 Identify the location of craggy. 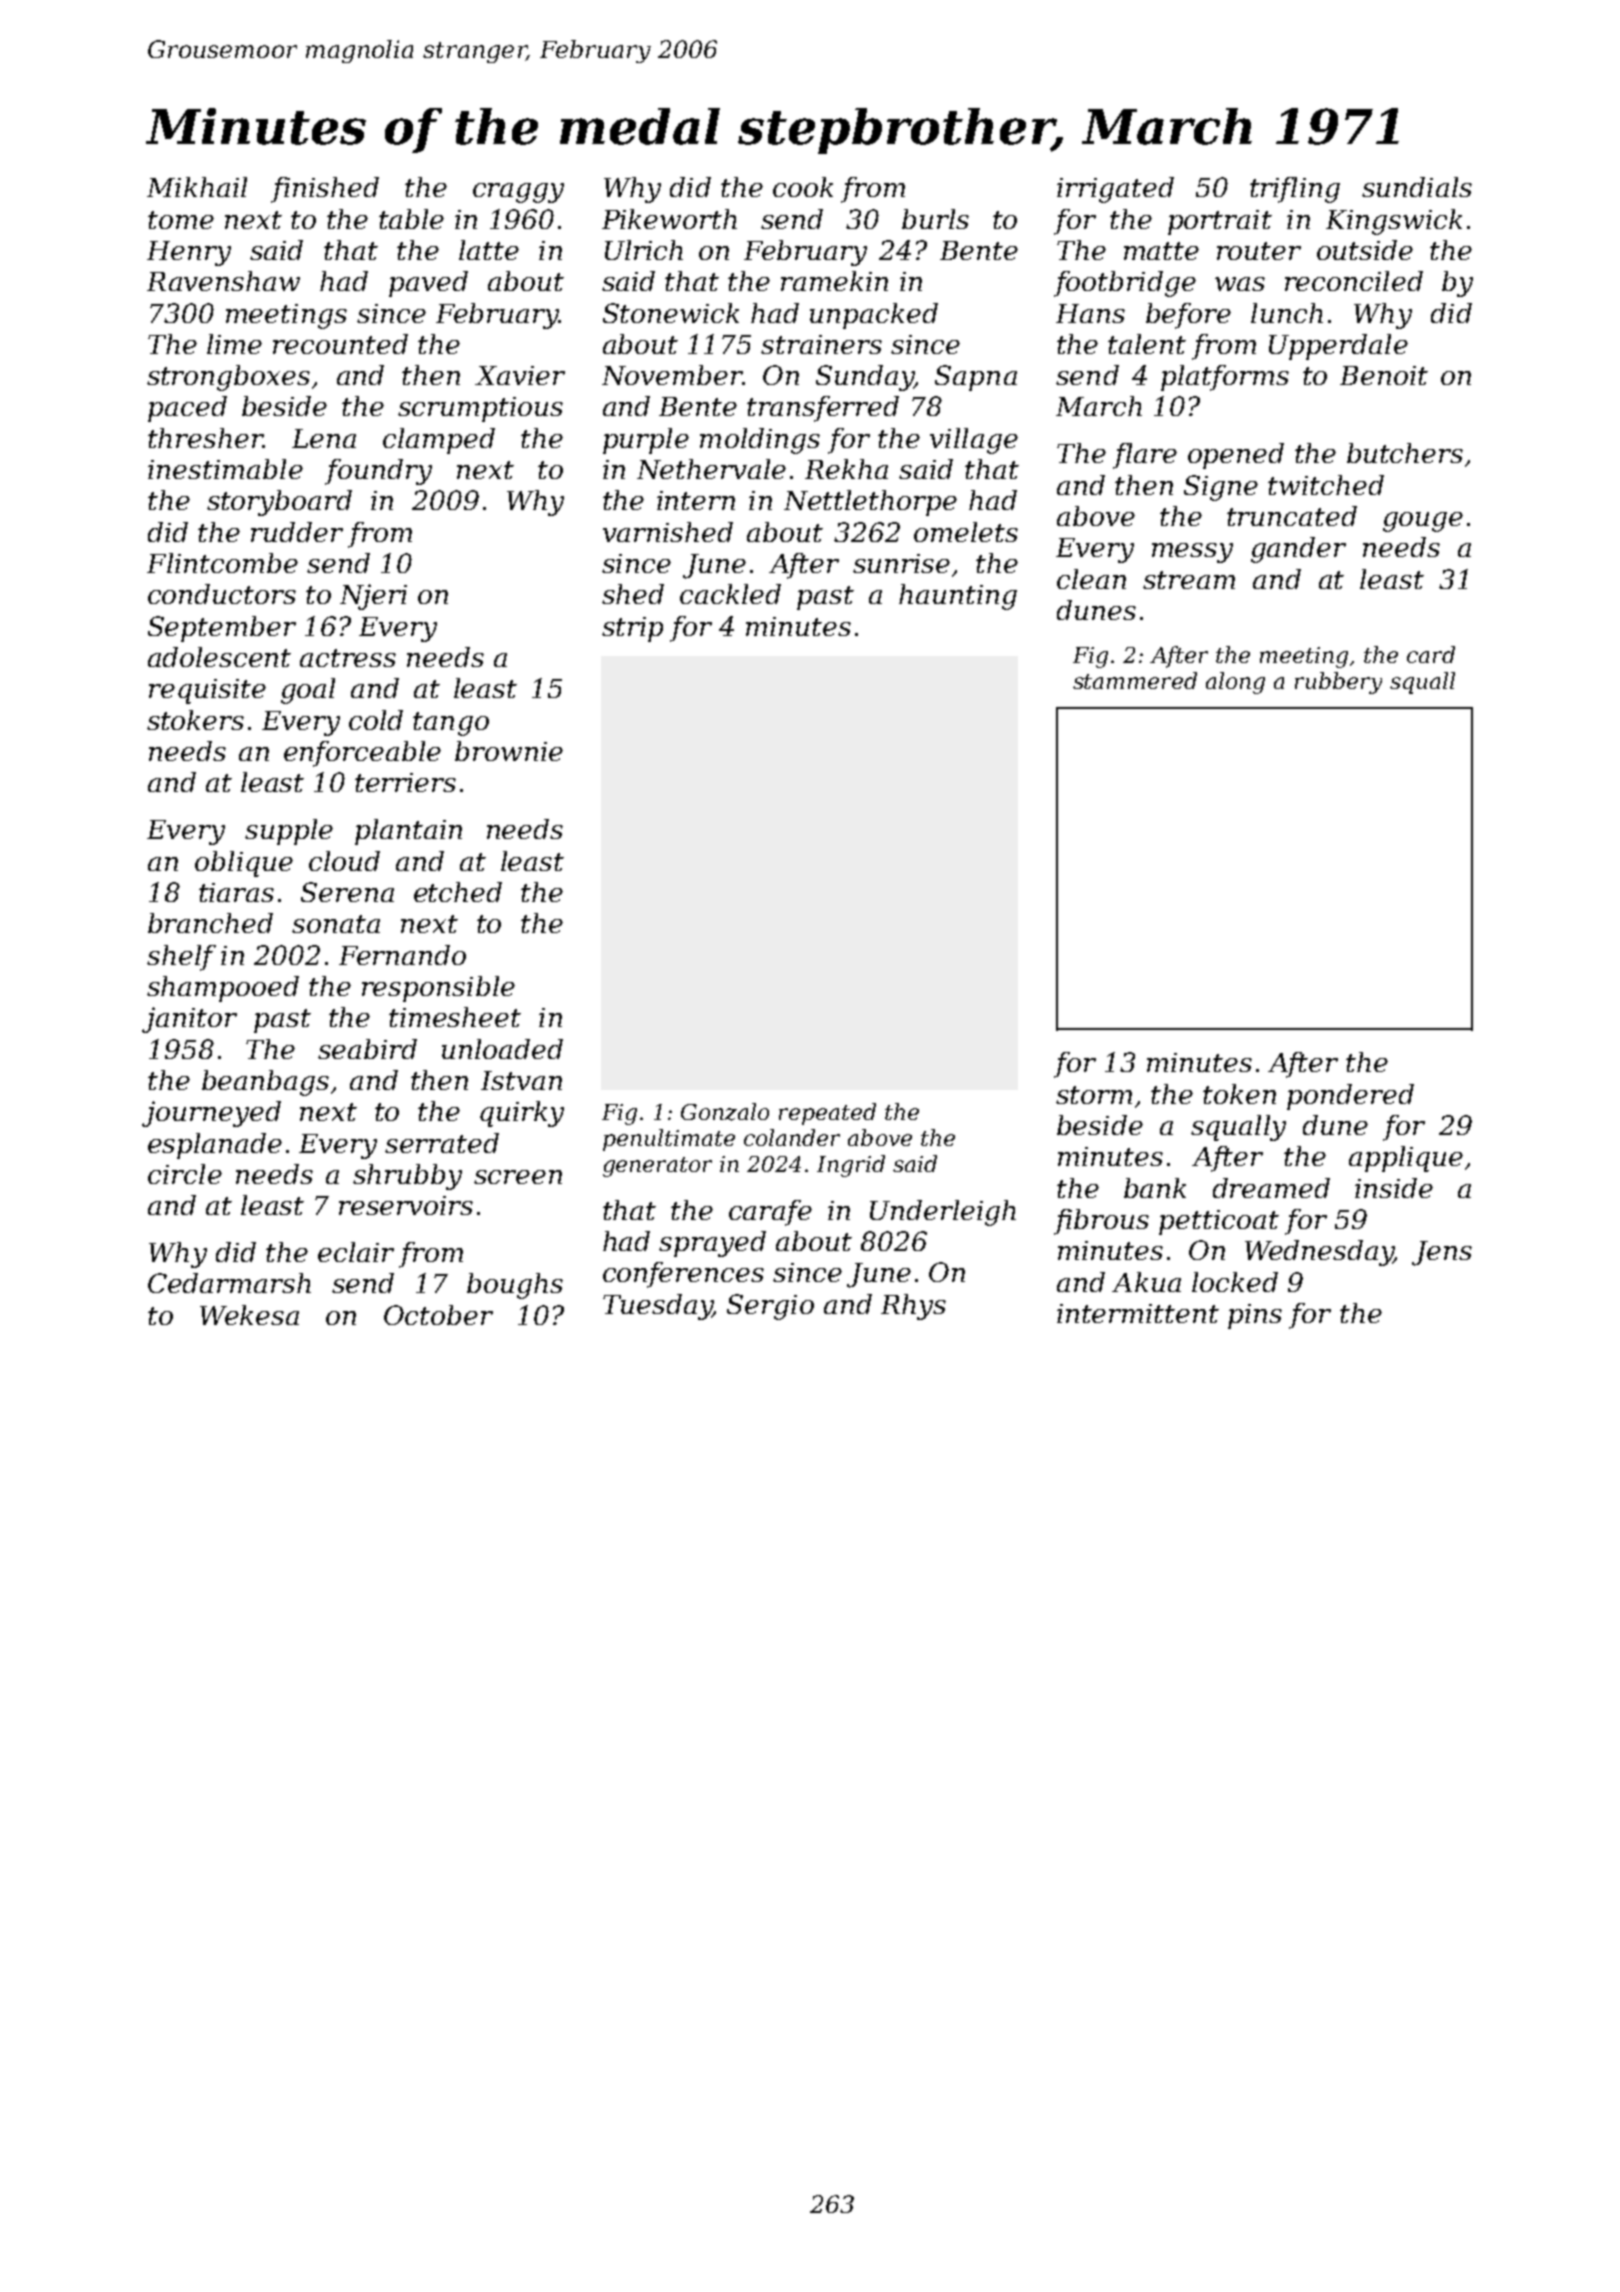
(518, 193).
